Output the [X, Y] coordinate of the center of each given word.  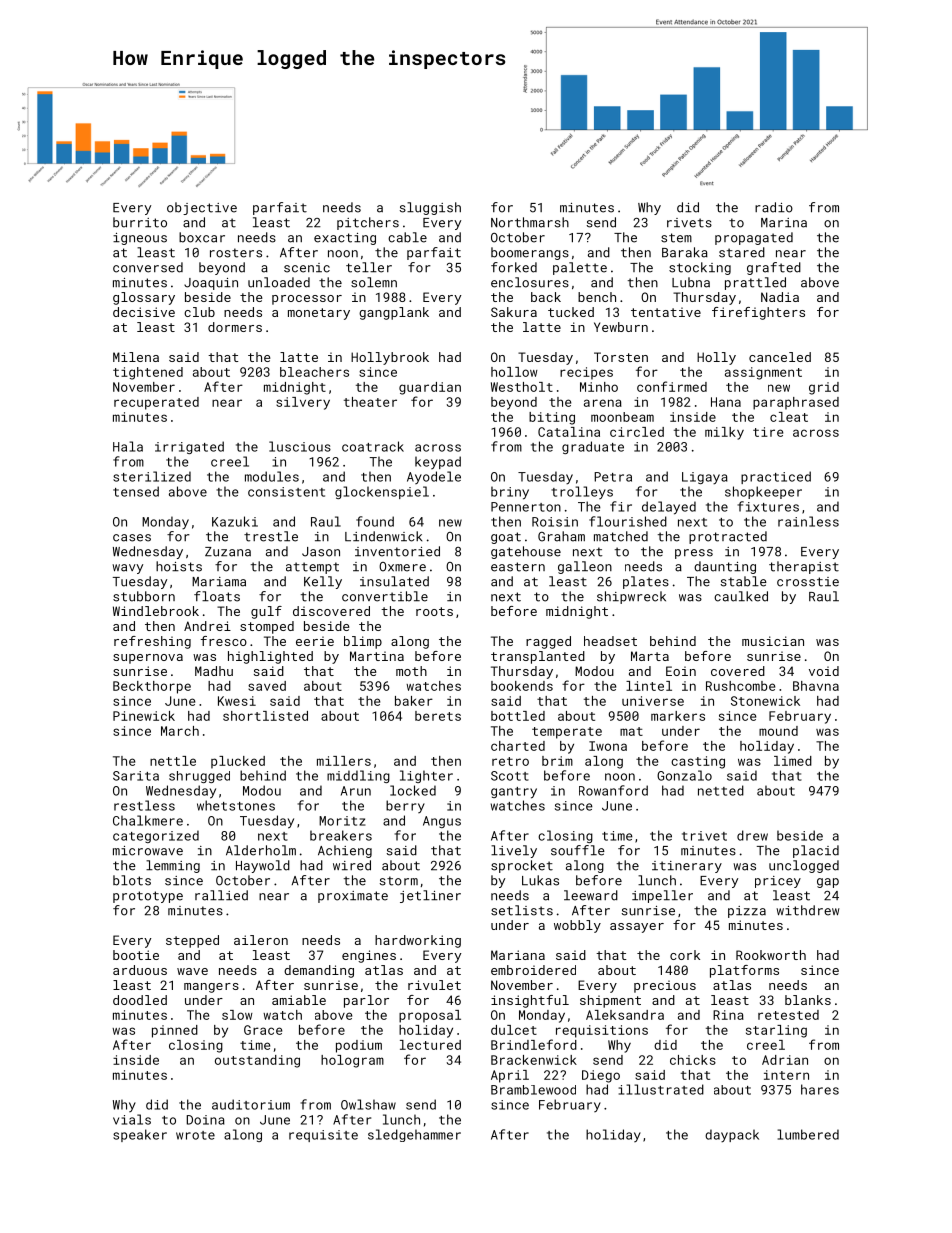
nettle [173, 761]
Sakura [514, 312]
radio [774, 207]
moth [411, 671]
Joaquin [211, 284]
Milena [136, 357]
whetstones [236, 805]
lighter [426, 776]
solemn [374, 282]
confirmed [672, 386]
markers [678, 716]
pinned [175, 1031]
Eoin [681, 671]
